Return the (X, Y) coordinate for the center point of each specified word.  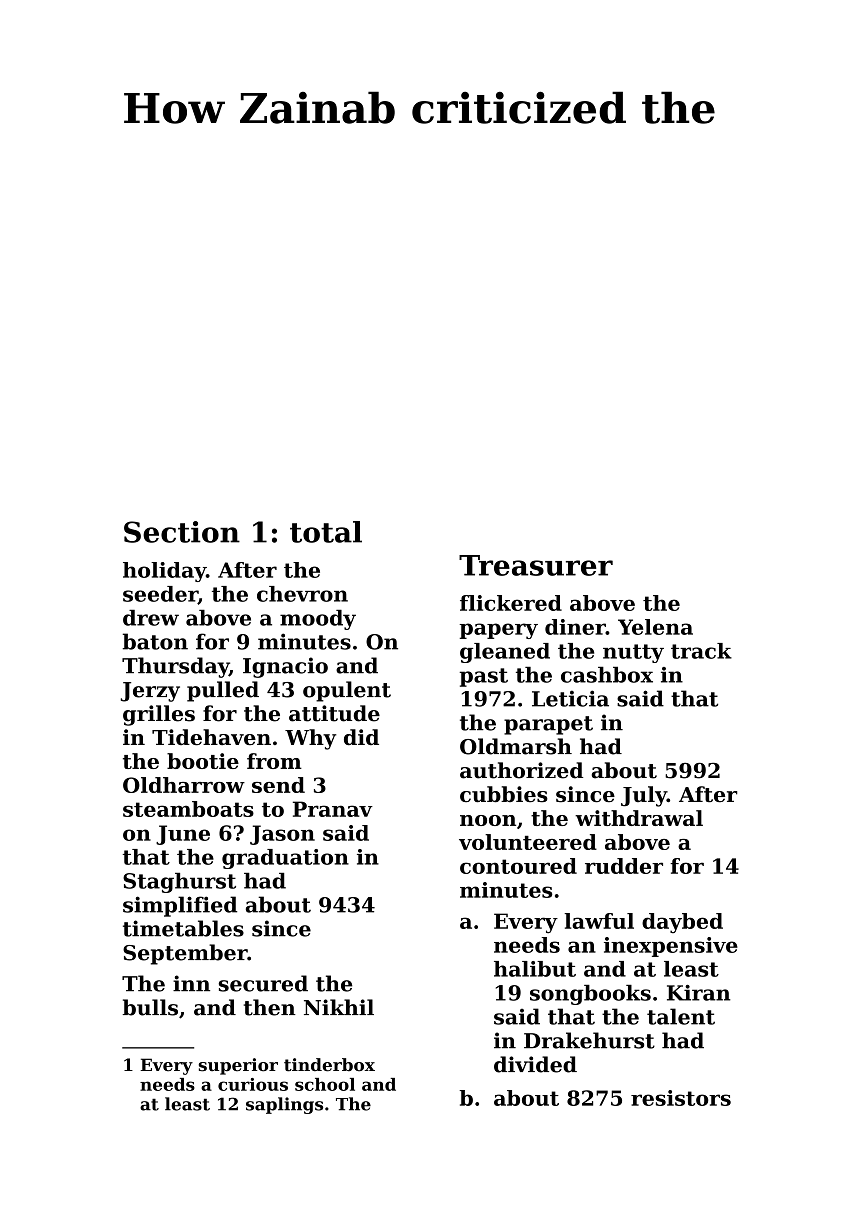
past (484, 677)
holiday (164, 572)
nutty (633, 653)
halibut (535, 969)
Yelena (655, 627)
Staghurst (179, 883)
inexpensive (671, 947)
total (326, 532)
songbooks (590, 995)
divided (535, 1064)
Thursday (175, 667)
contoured (518, 866)
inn (191, 983)
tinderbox (329, 1065)
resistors (681, 1098)
